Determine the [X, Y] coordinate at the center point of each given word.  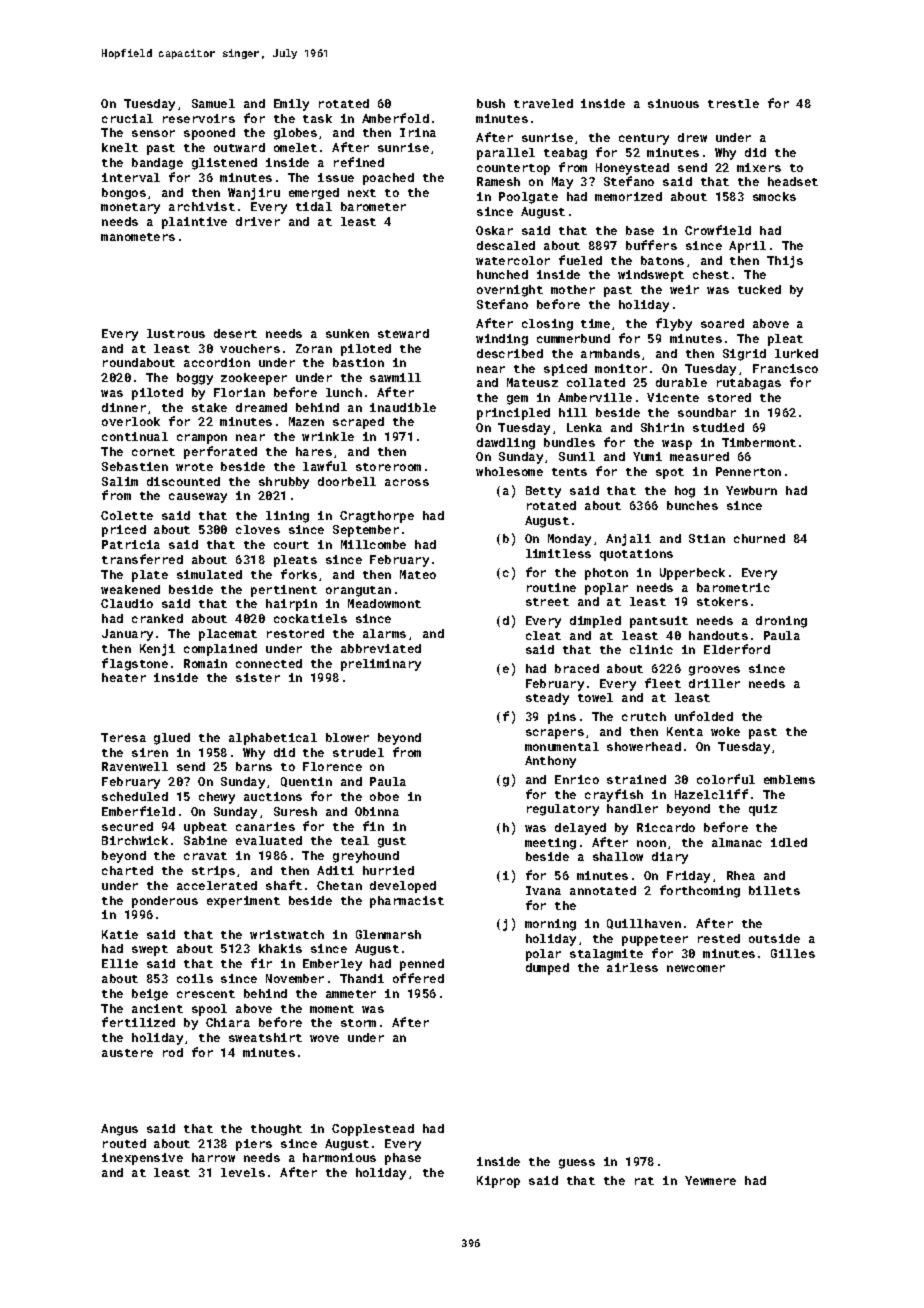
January [127, 635]
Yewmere [710, 1180]
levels [243, 1172]
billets [774, 890]
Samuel [213, 103]
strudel [358, 752]
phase [403, 1159]
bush [491, 103]
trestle [733, 103]
